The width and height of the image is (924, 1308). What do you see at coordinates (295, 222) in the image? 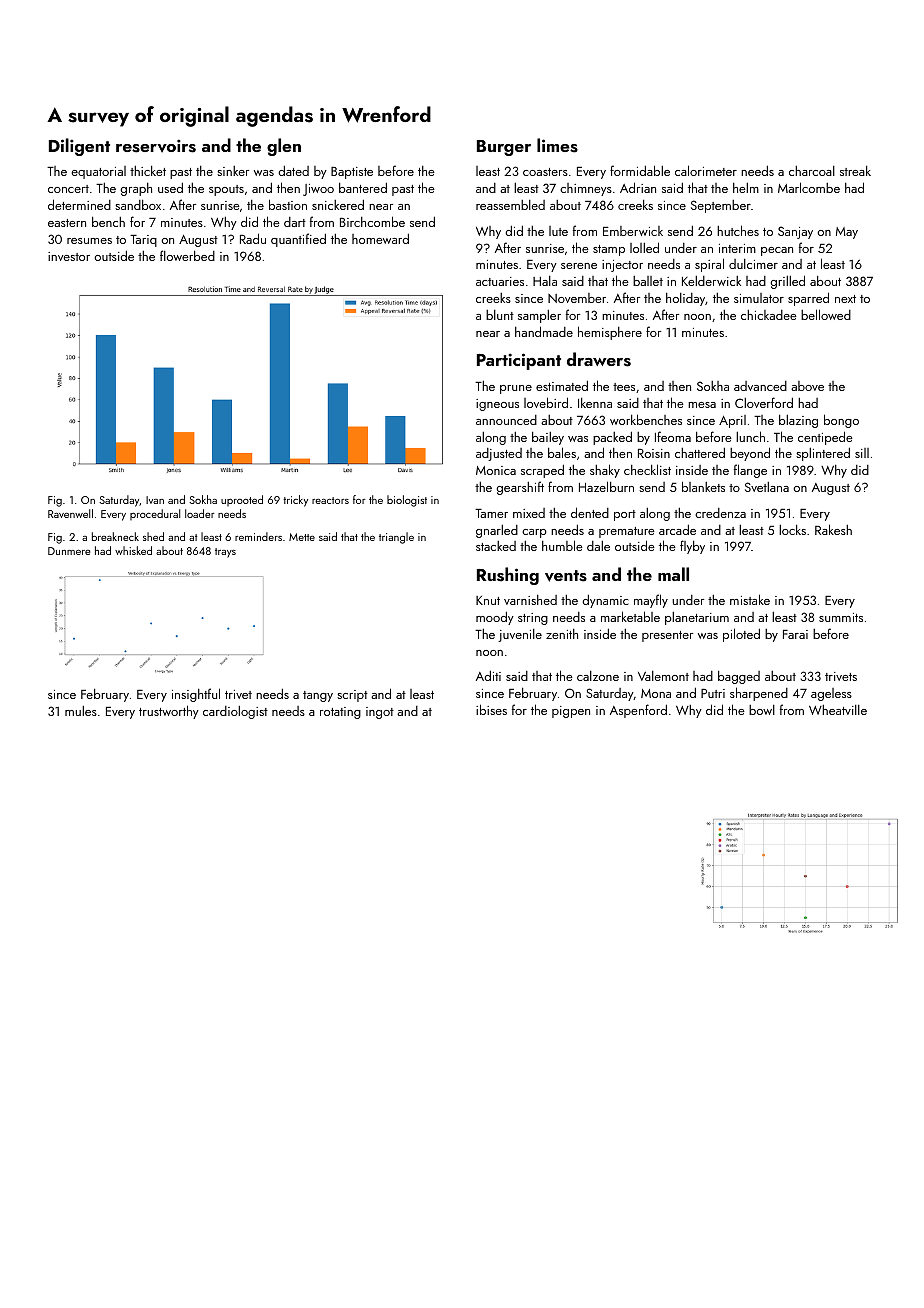
I see `dart` at bounding box center [295, 222].
